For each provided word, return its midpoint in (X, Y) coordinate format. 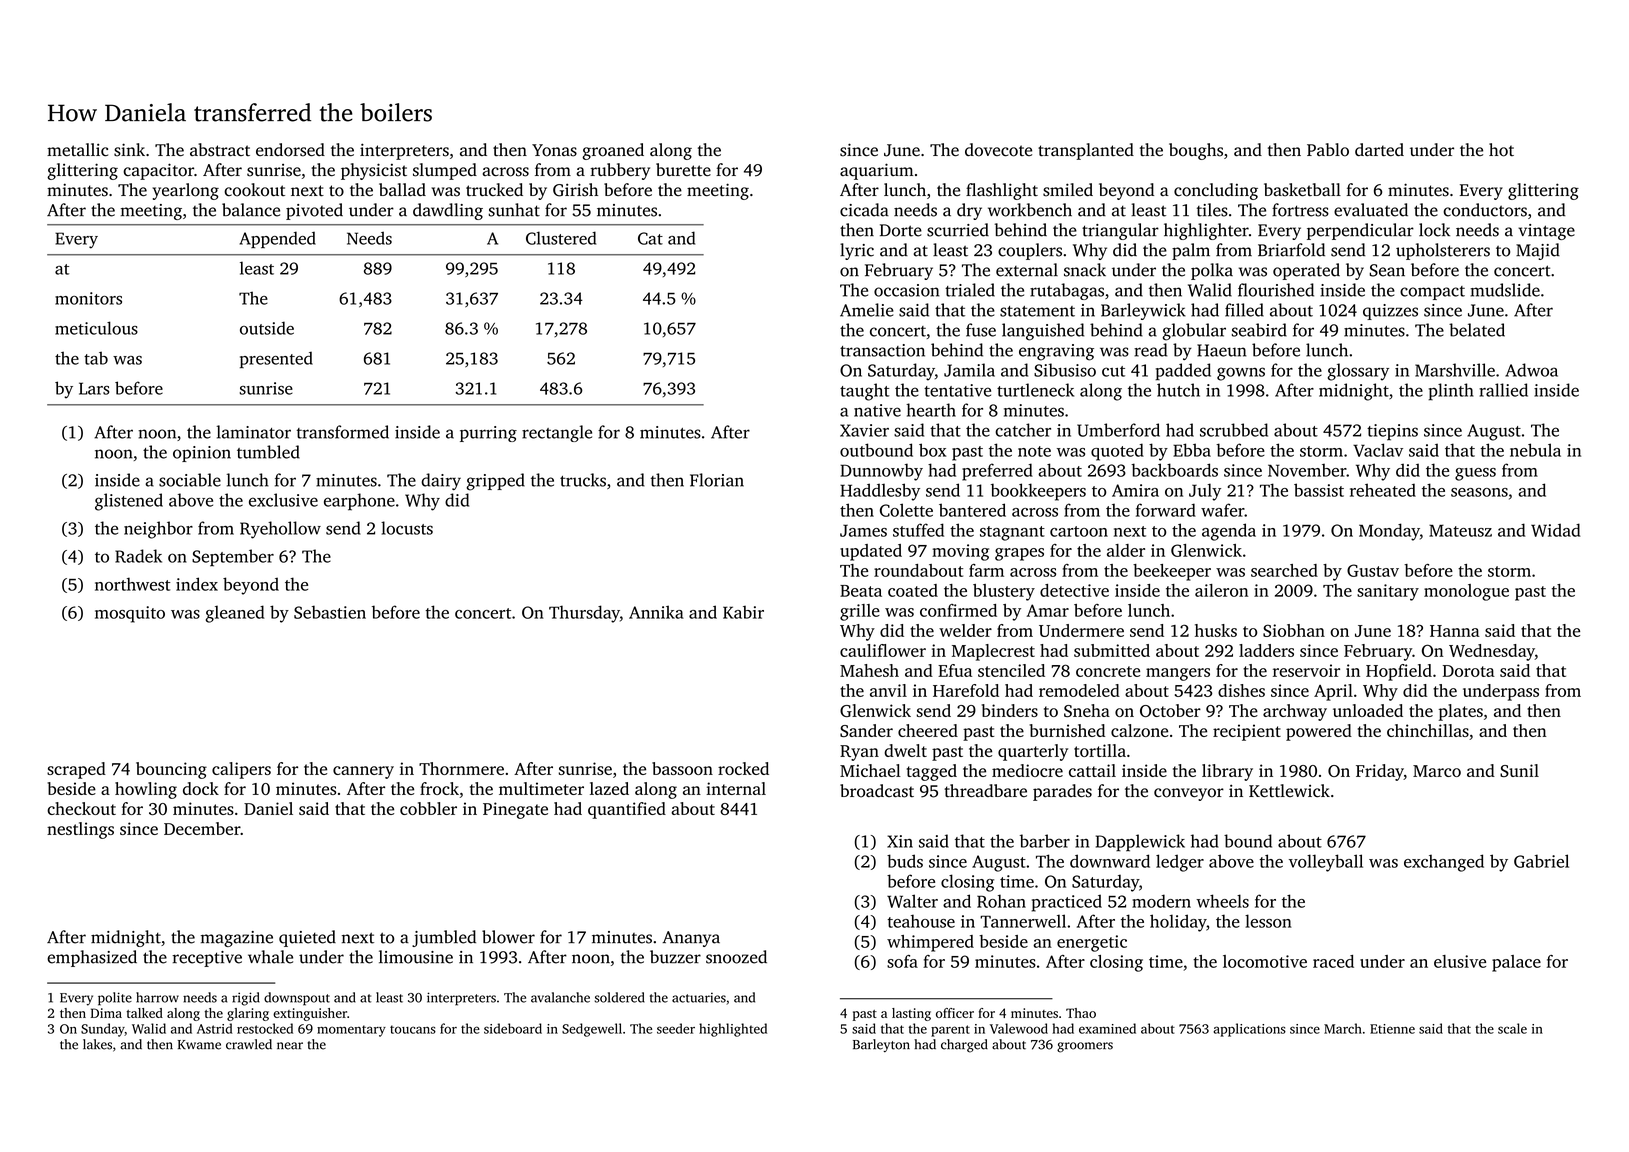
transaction (882, 350)
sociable (190, 480)
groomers (1085, 1047)
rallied (1503, 390)
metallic (77, 150)
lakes (97, 1044)
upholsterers (1443, 251)
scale (1512, 1028)
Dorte (901, 230)
